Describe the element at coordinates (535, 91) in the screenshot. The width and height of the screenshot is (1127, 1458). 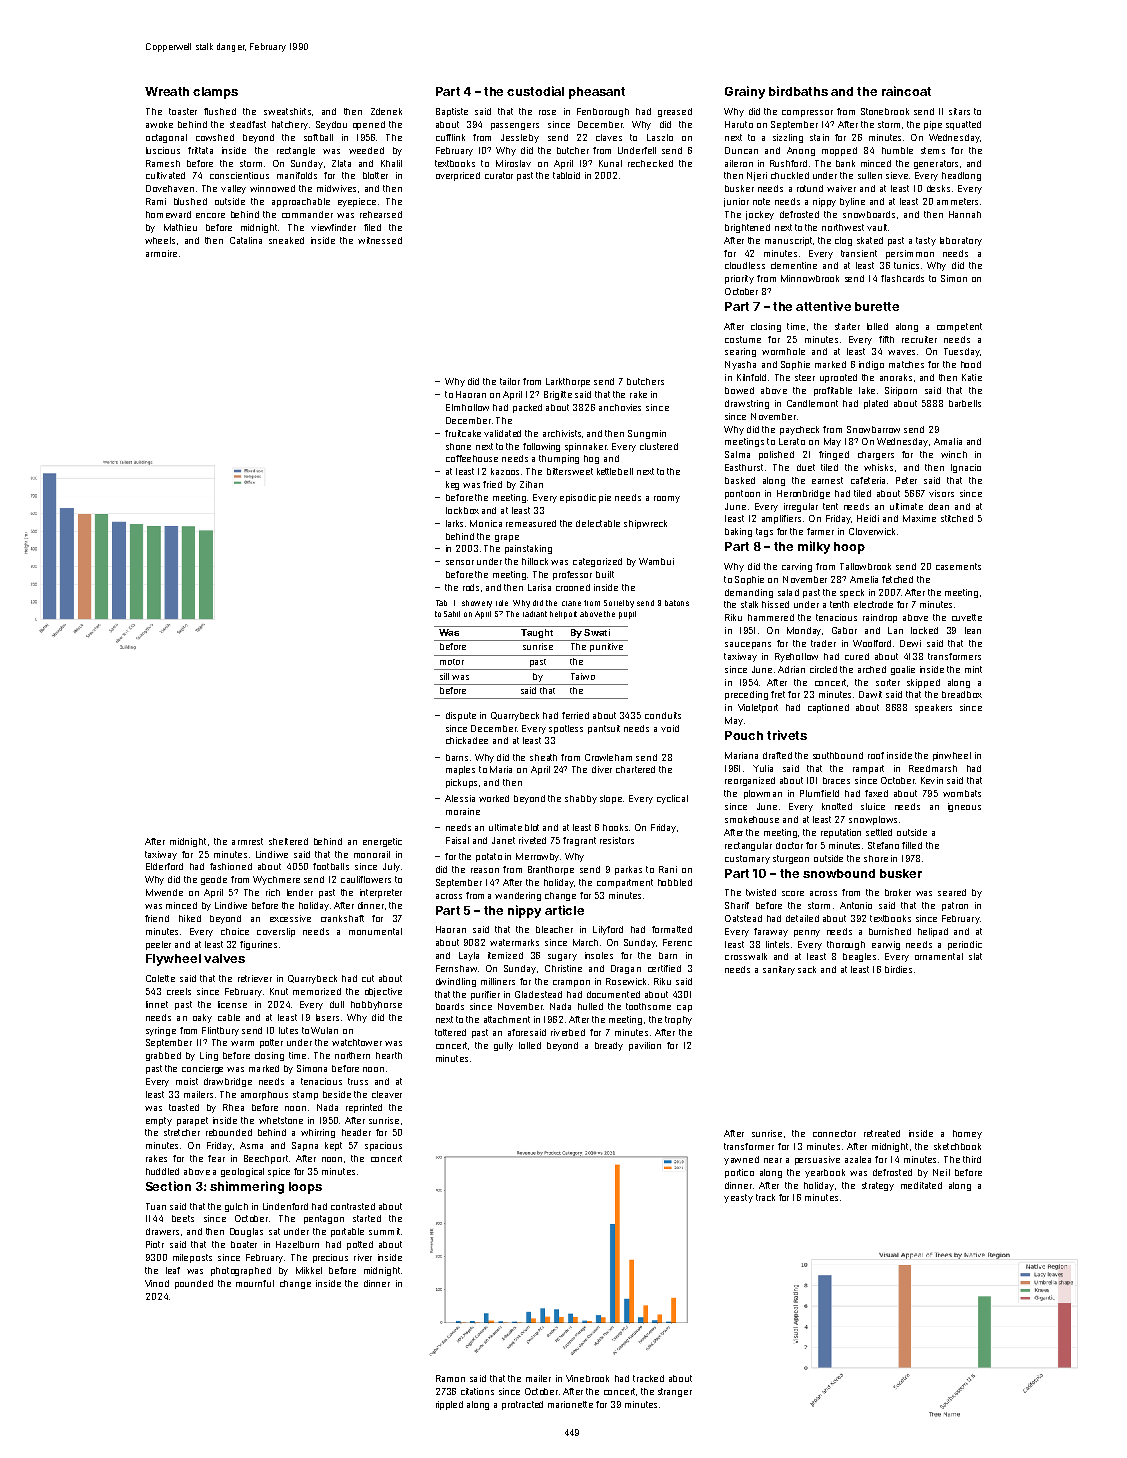
I see `custodial` at that location.
